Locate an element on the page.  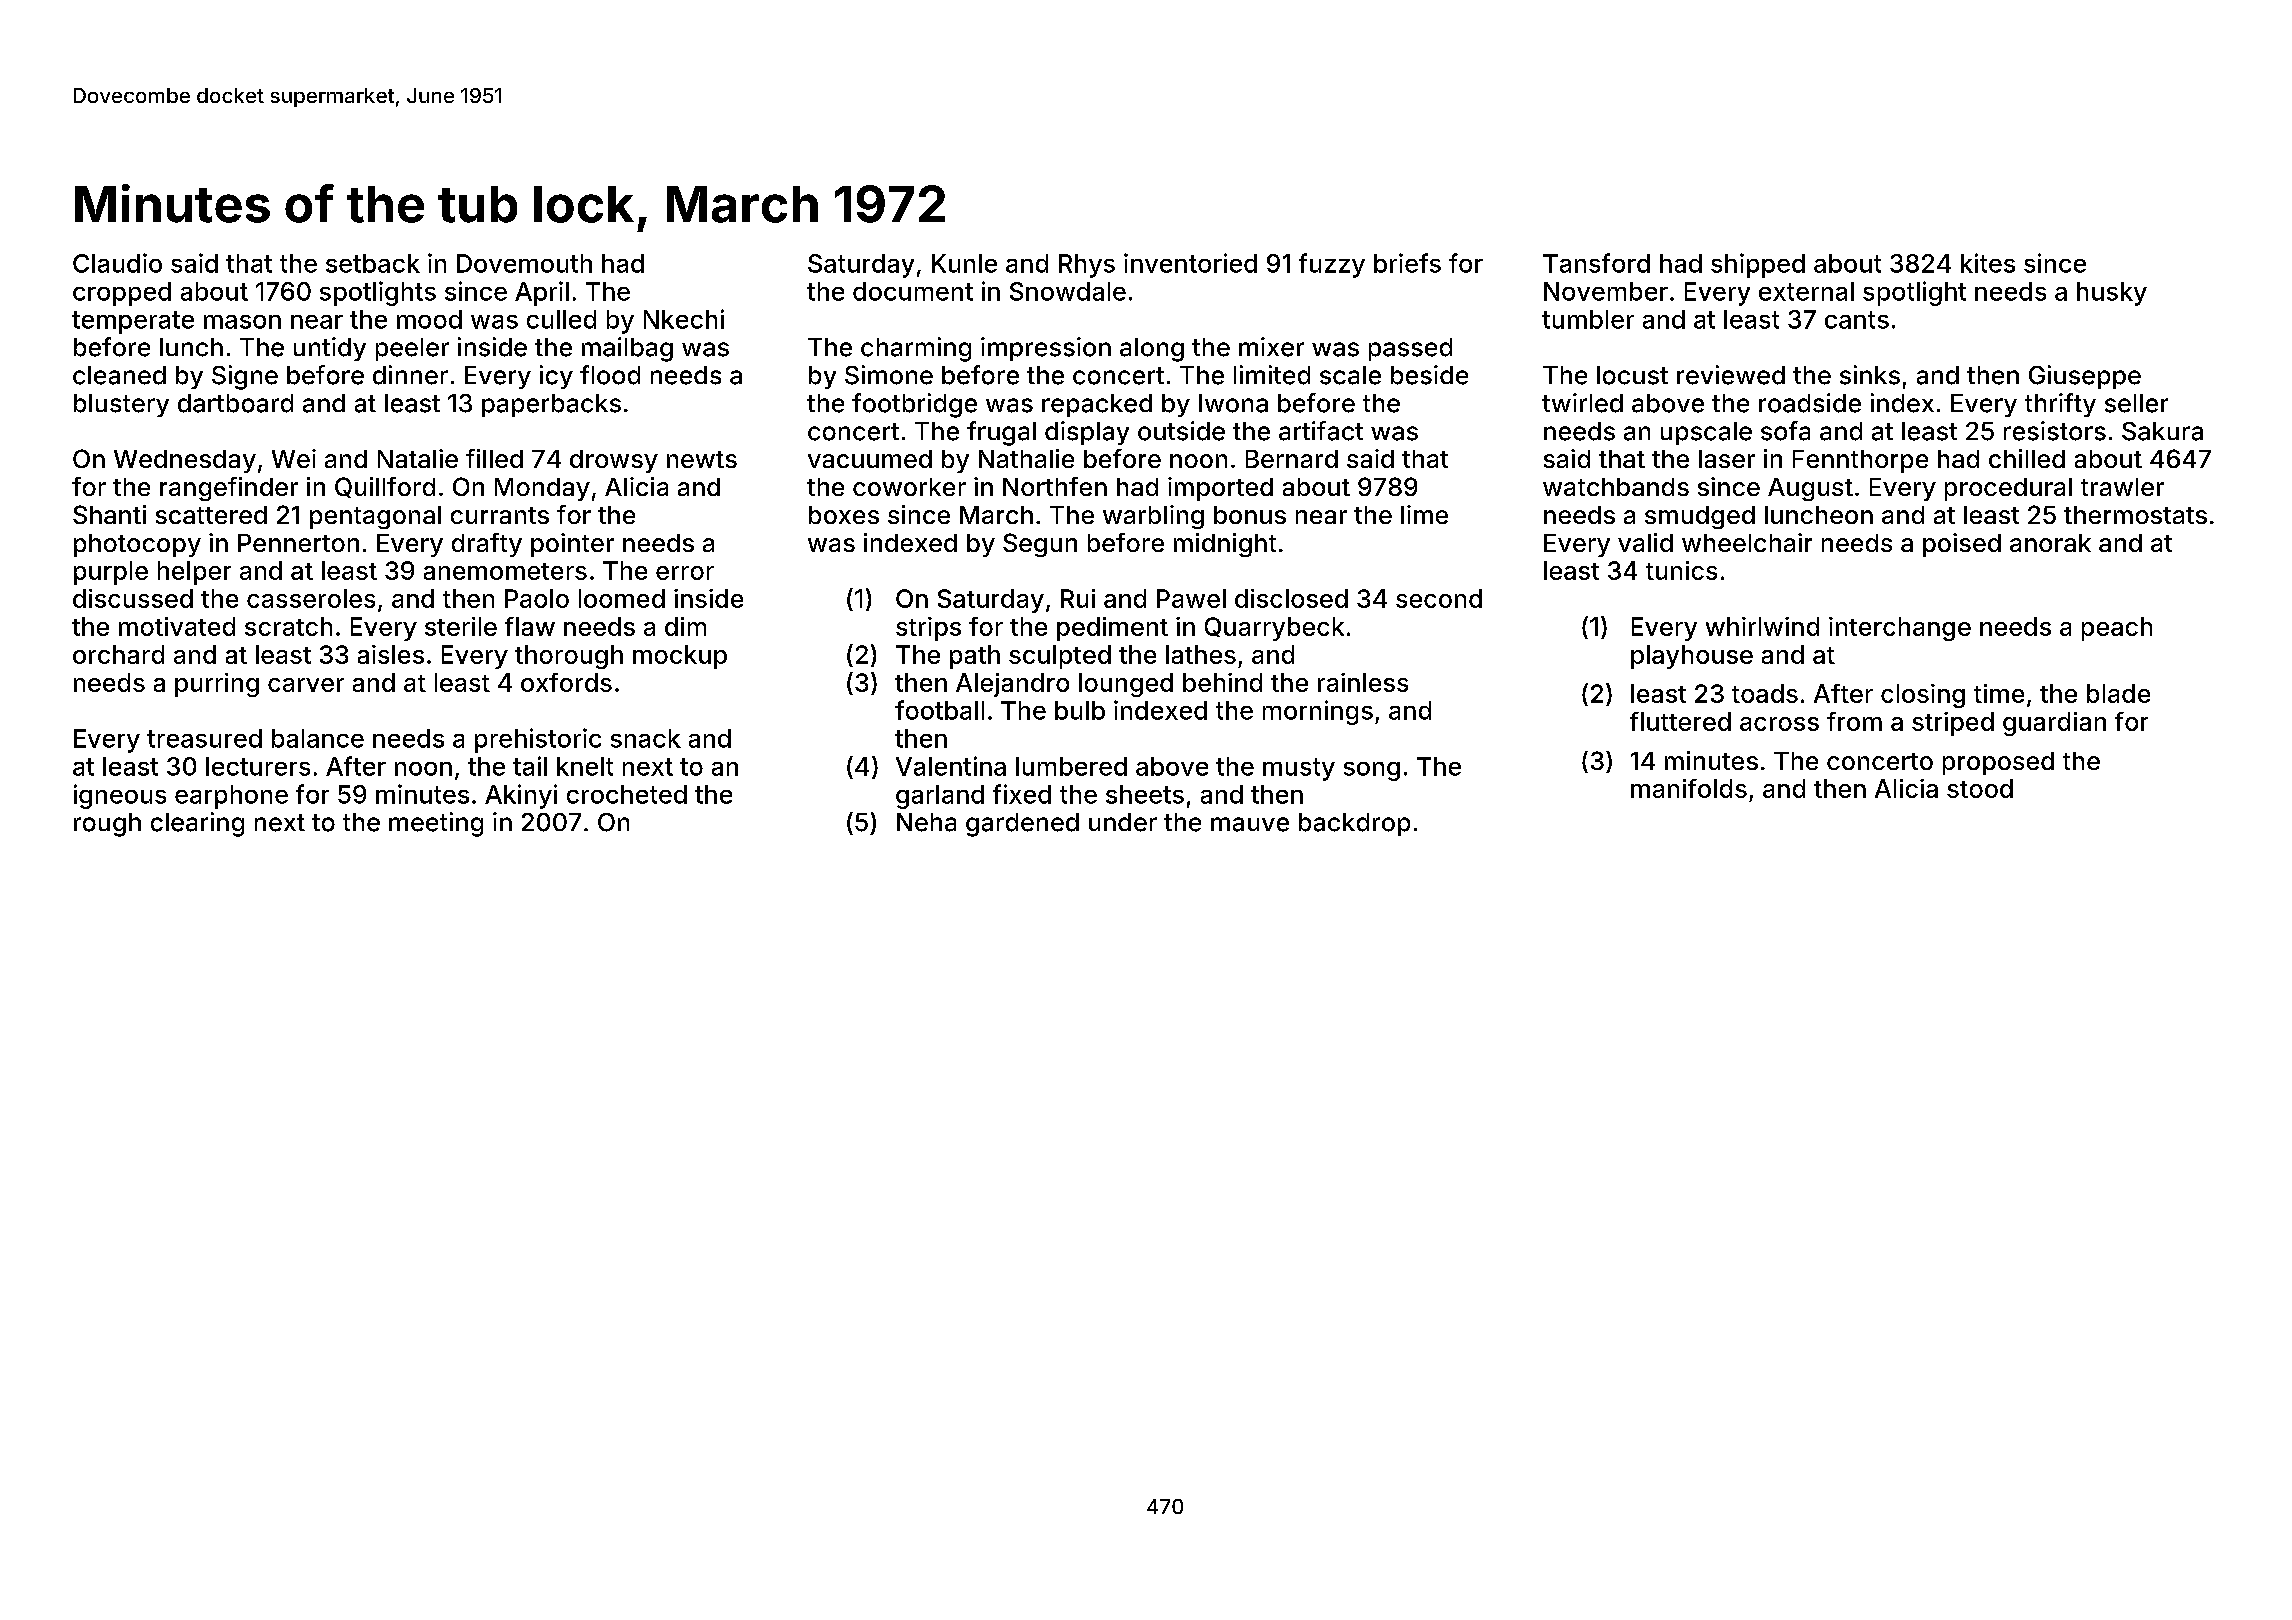
trawler is located at coordinates (2122, 487).
